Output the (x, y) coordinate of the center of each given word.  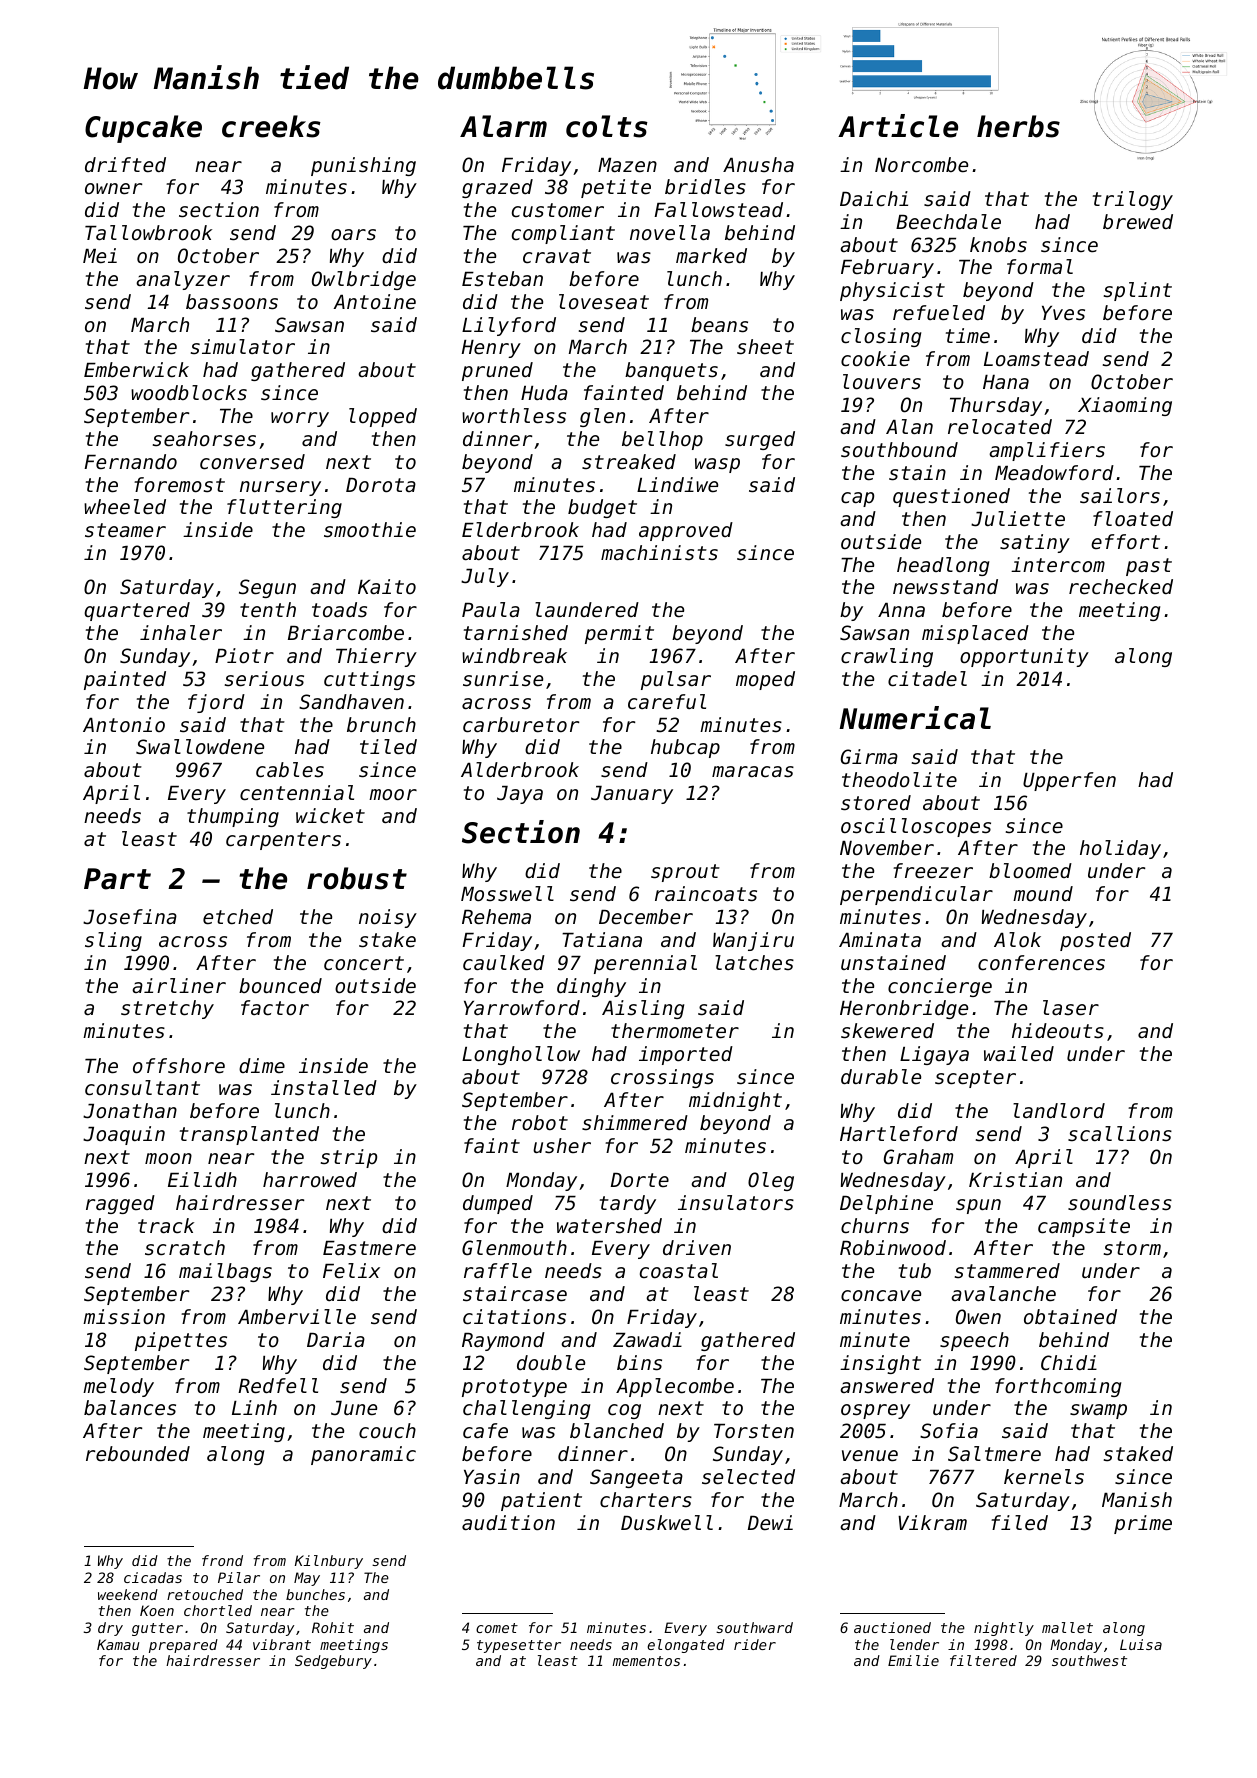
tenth (268, 610)
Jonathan (130, 1111)
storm (1132, 1248)
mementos (646, 1661)
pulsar (676, 680)
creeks (271, 126)
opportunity (1024, 657)
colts (607, 126)
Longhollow (521, 1055)
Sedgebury (333, 1662)
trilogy (1133, 200)
